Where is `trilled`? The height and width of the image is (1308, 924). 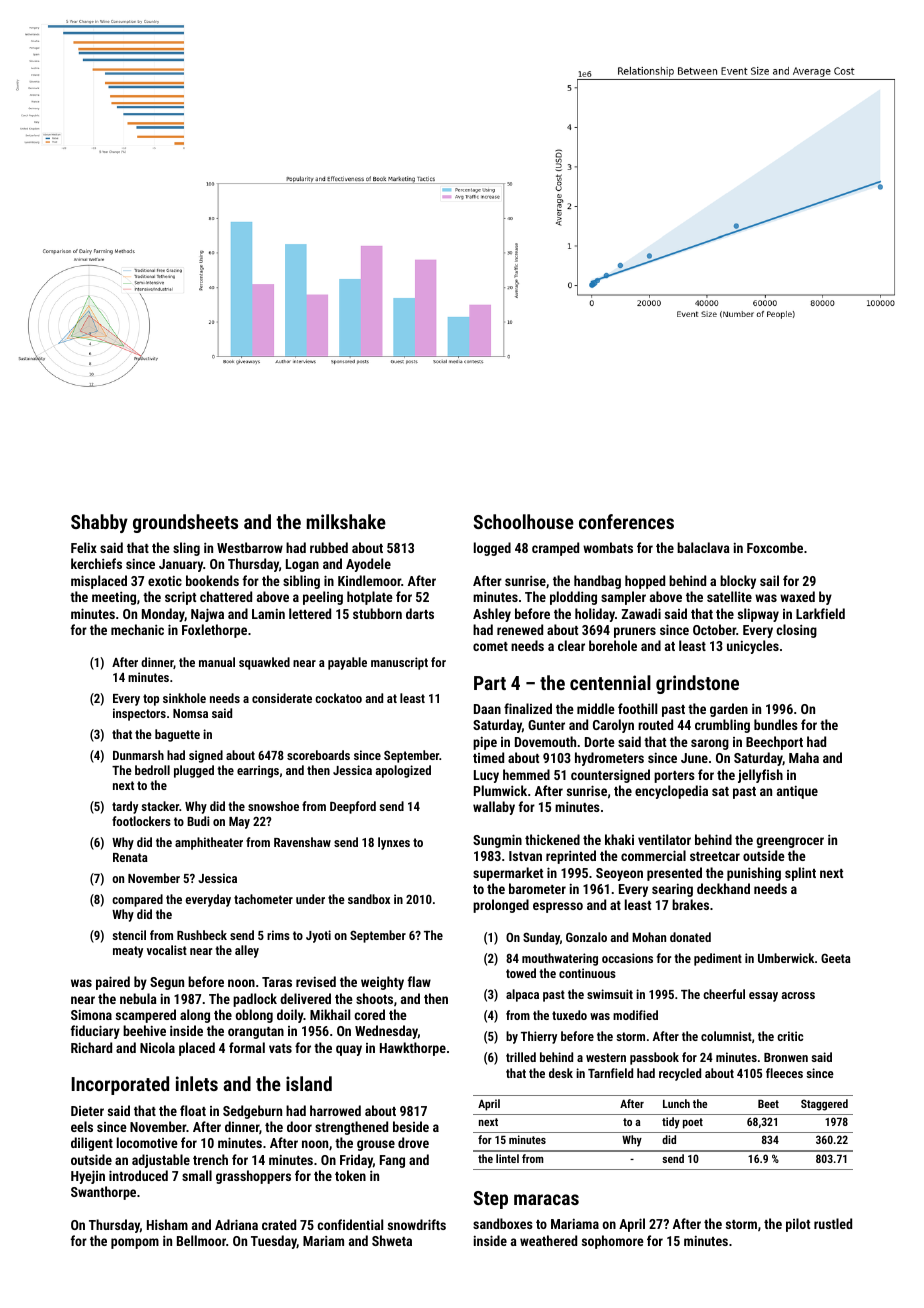 trilled is located at coordinates (521, 1057).
